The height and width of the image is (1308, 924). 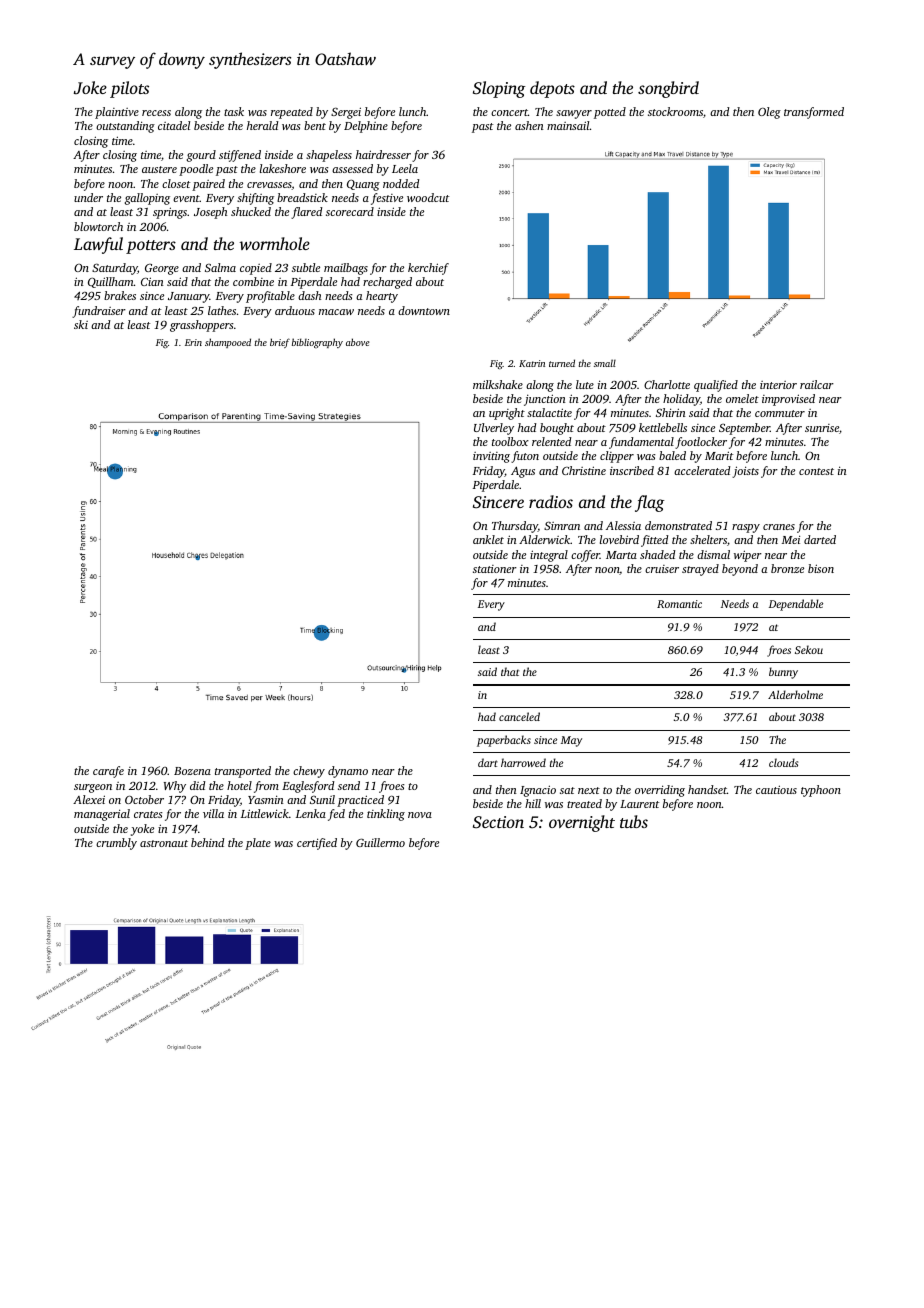 I want to click on crumbly, so click(x=116, y=844).
